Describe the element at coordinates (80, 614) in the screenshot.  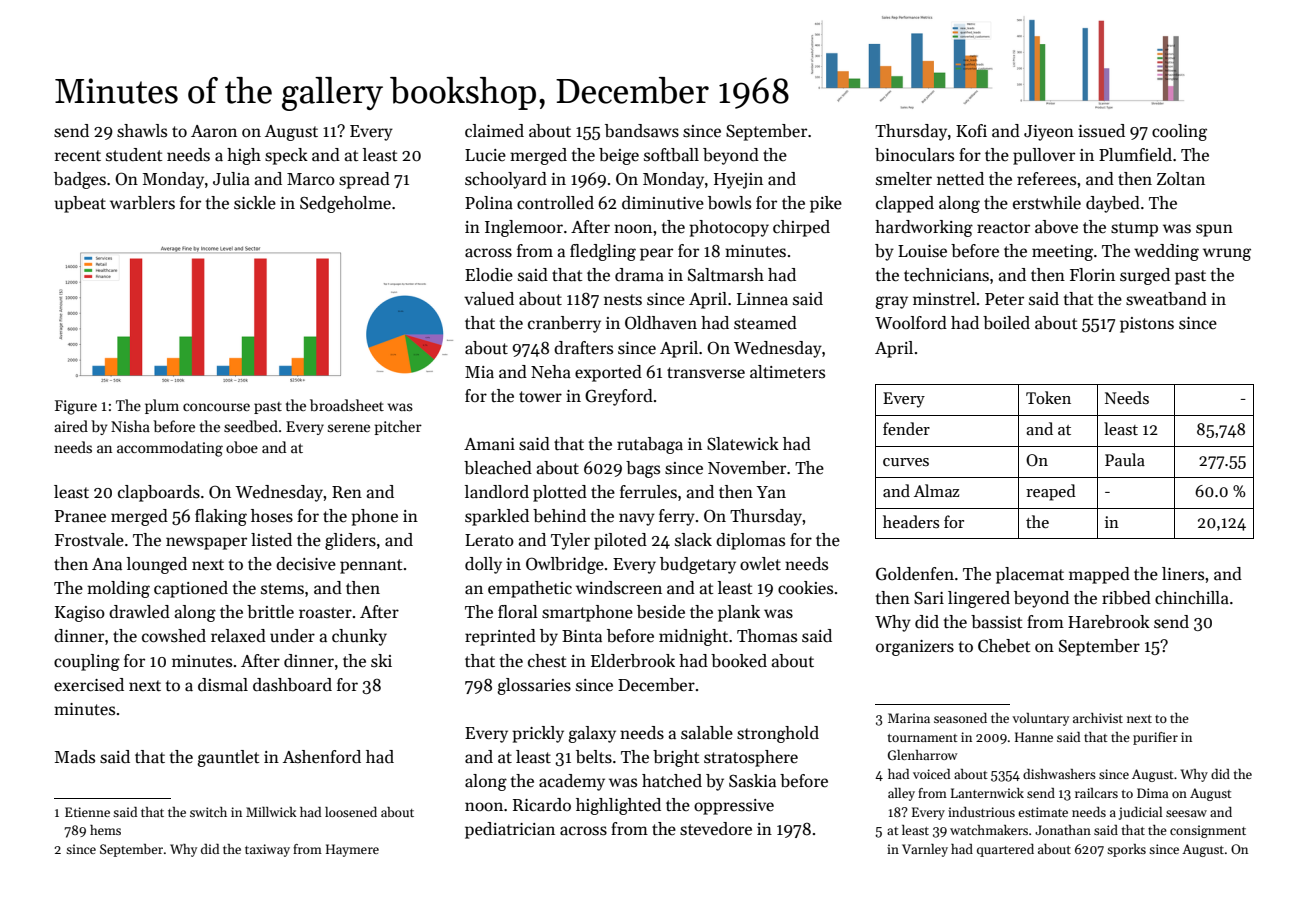
I see `Kagiso` at that location.
